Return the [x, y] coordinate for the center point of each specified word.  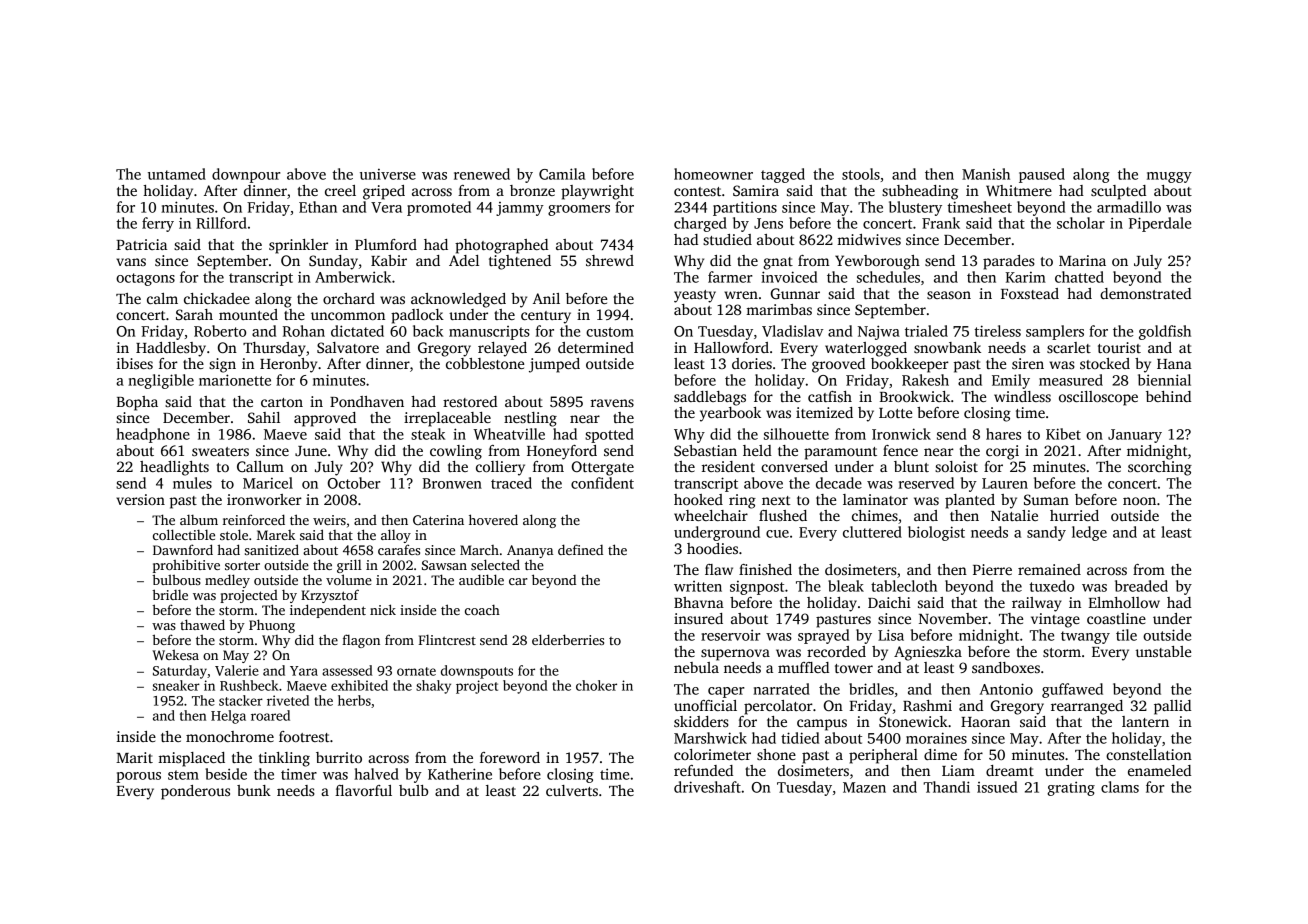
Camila [562, 174]
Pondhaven [367, 401]
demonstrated [1145, 293]
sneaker [176, 685]
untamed [177, 174]
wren [741, 295]
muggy [1169, 177]
